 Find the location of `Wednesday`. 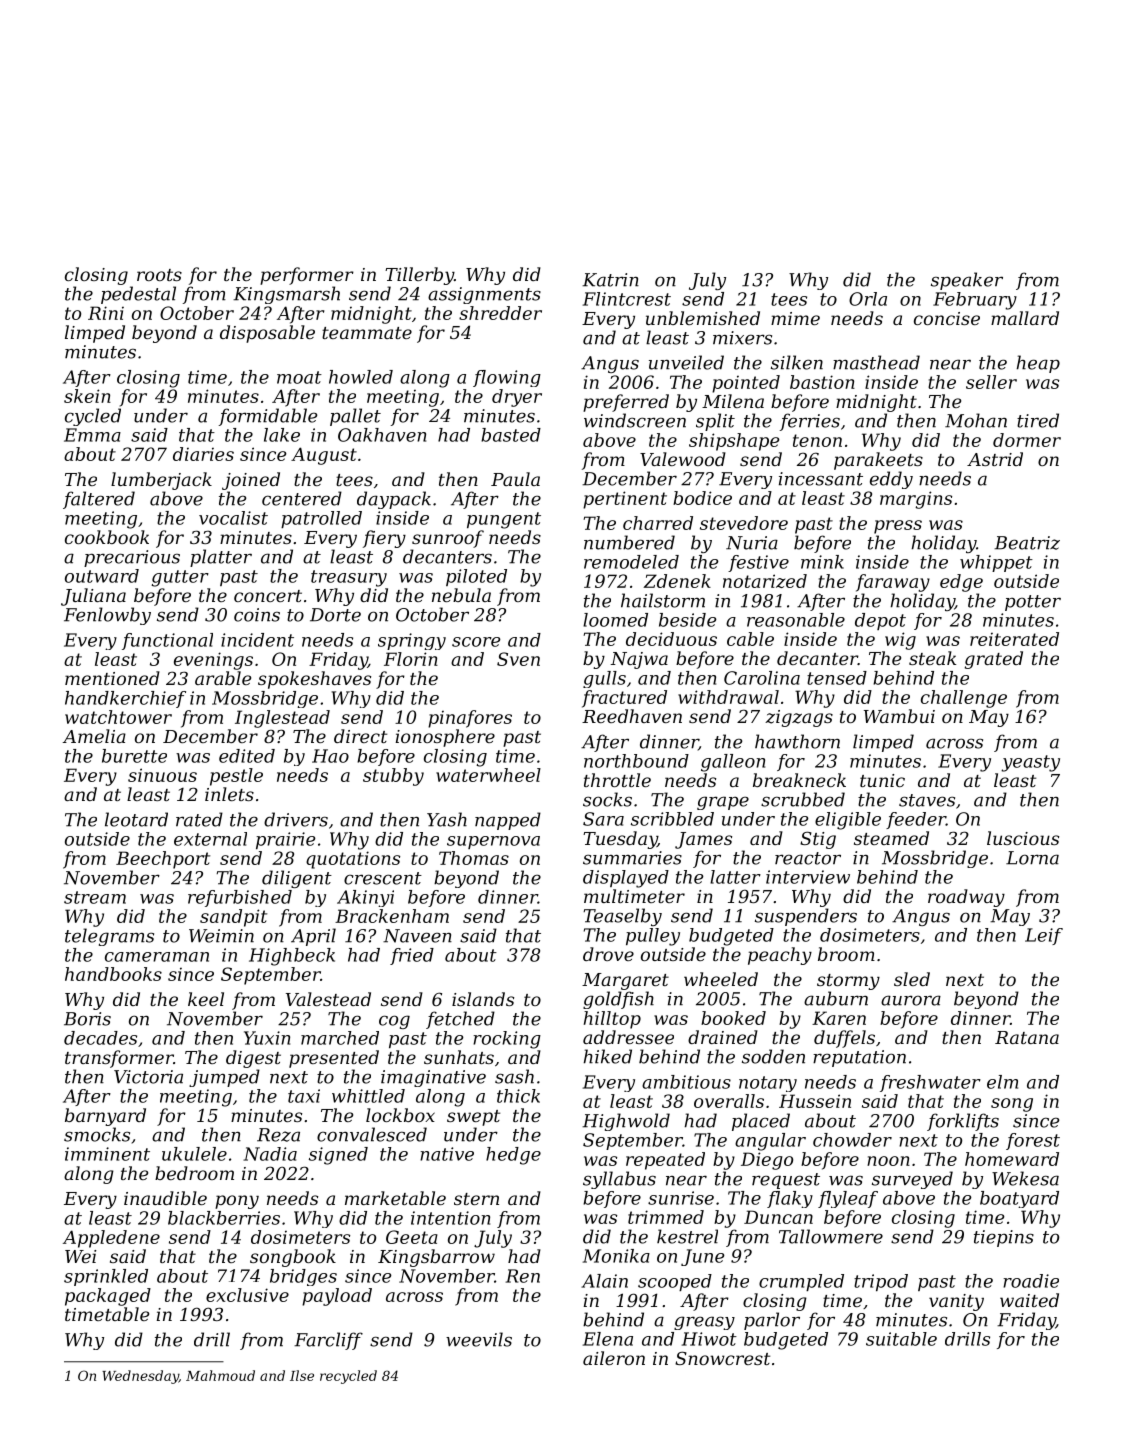

Wednesday is located at coordinates (140, 1377).
